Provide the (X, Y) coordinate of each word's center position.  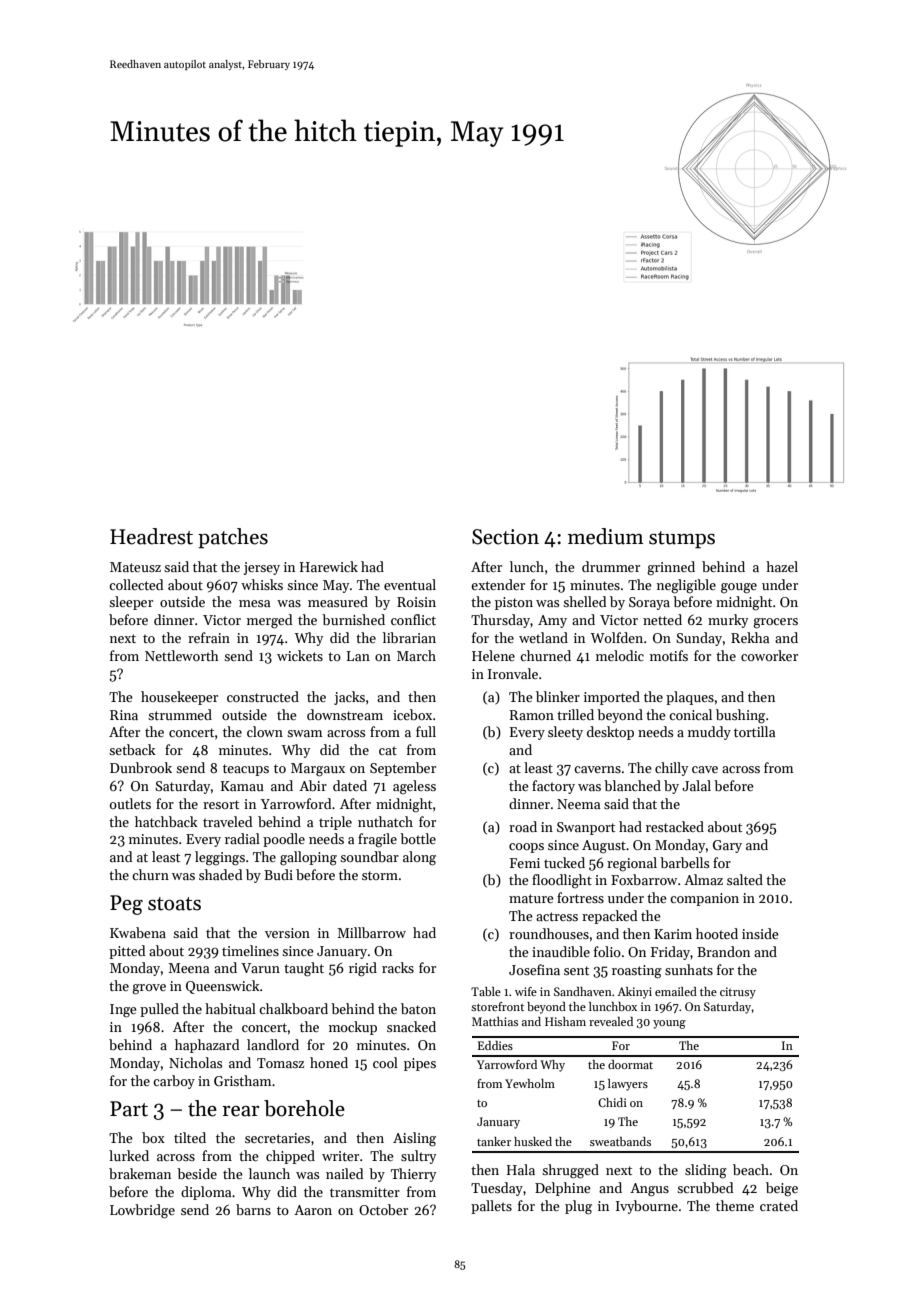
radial (242, 838)
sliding (706, 1171)
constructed (263, 696)
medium (606, 536)
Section (505, 537)
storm (380, 875)
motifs (669, 655)
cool (385, 1062)
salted (745, 879)
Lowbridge (142, 1211)
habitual (230, 1008)
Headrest (151, 536)
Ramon (532, 715)
